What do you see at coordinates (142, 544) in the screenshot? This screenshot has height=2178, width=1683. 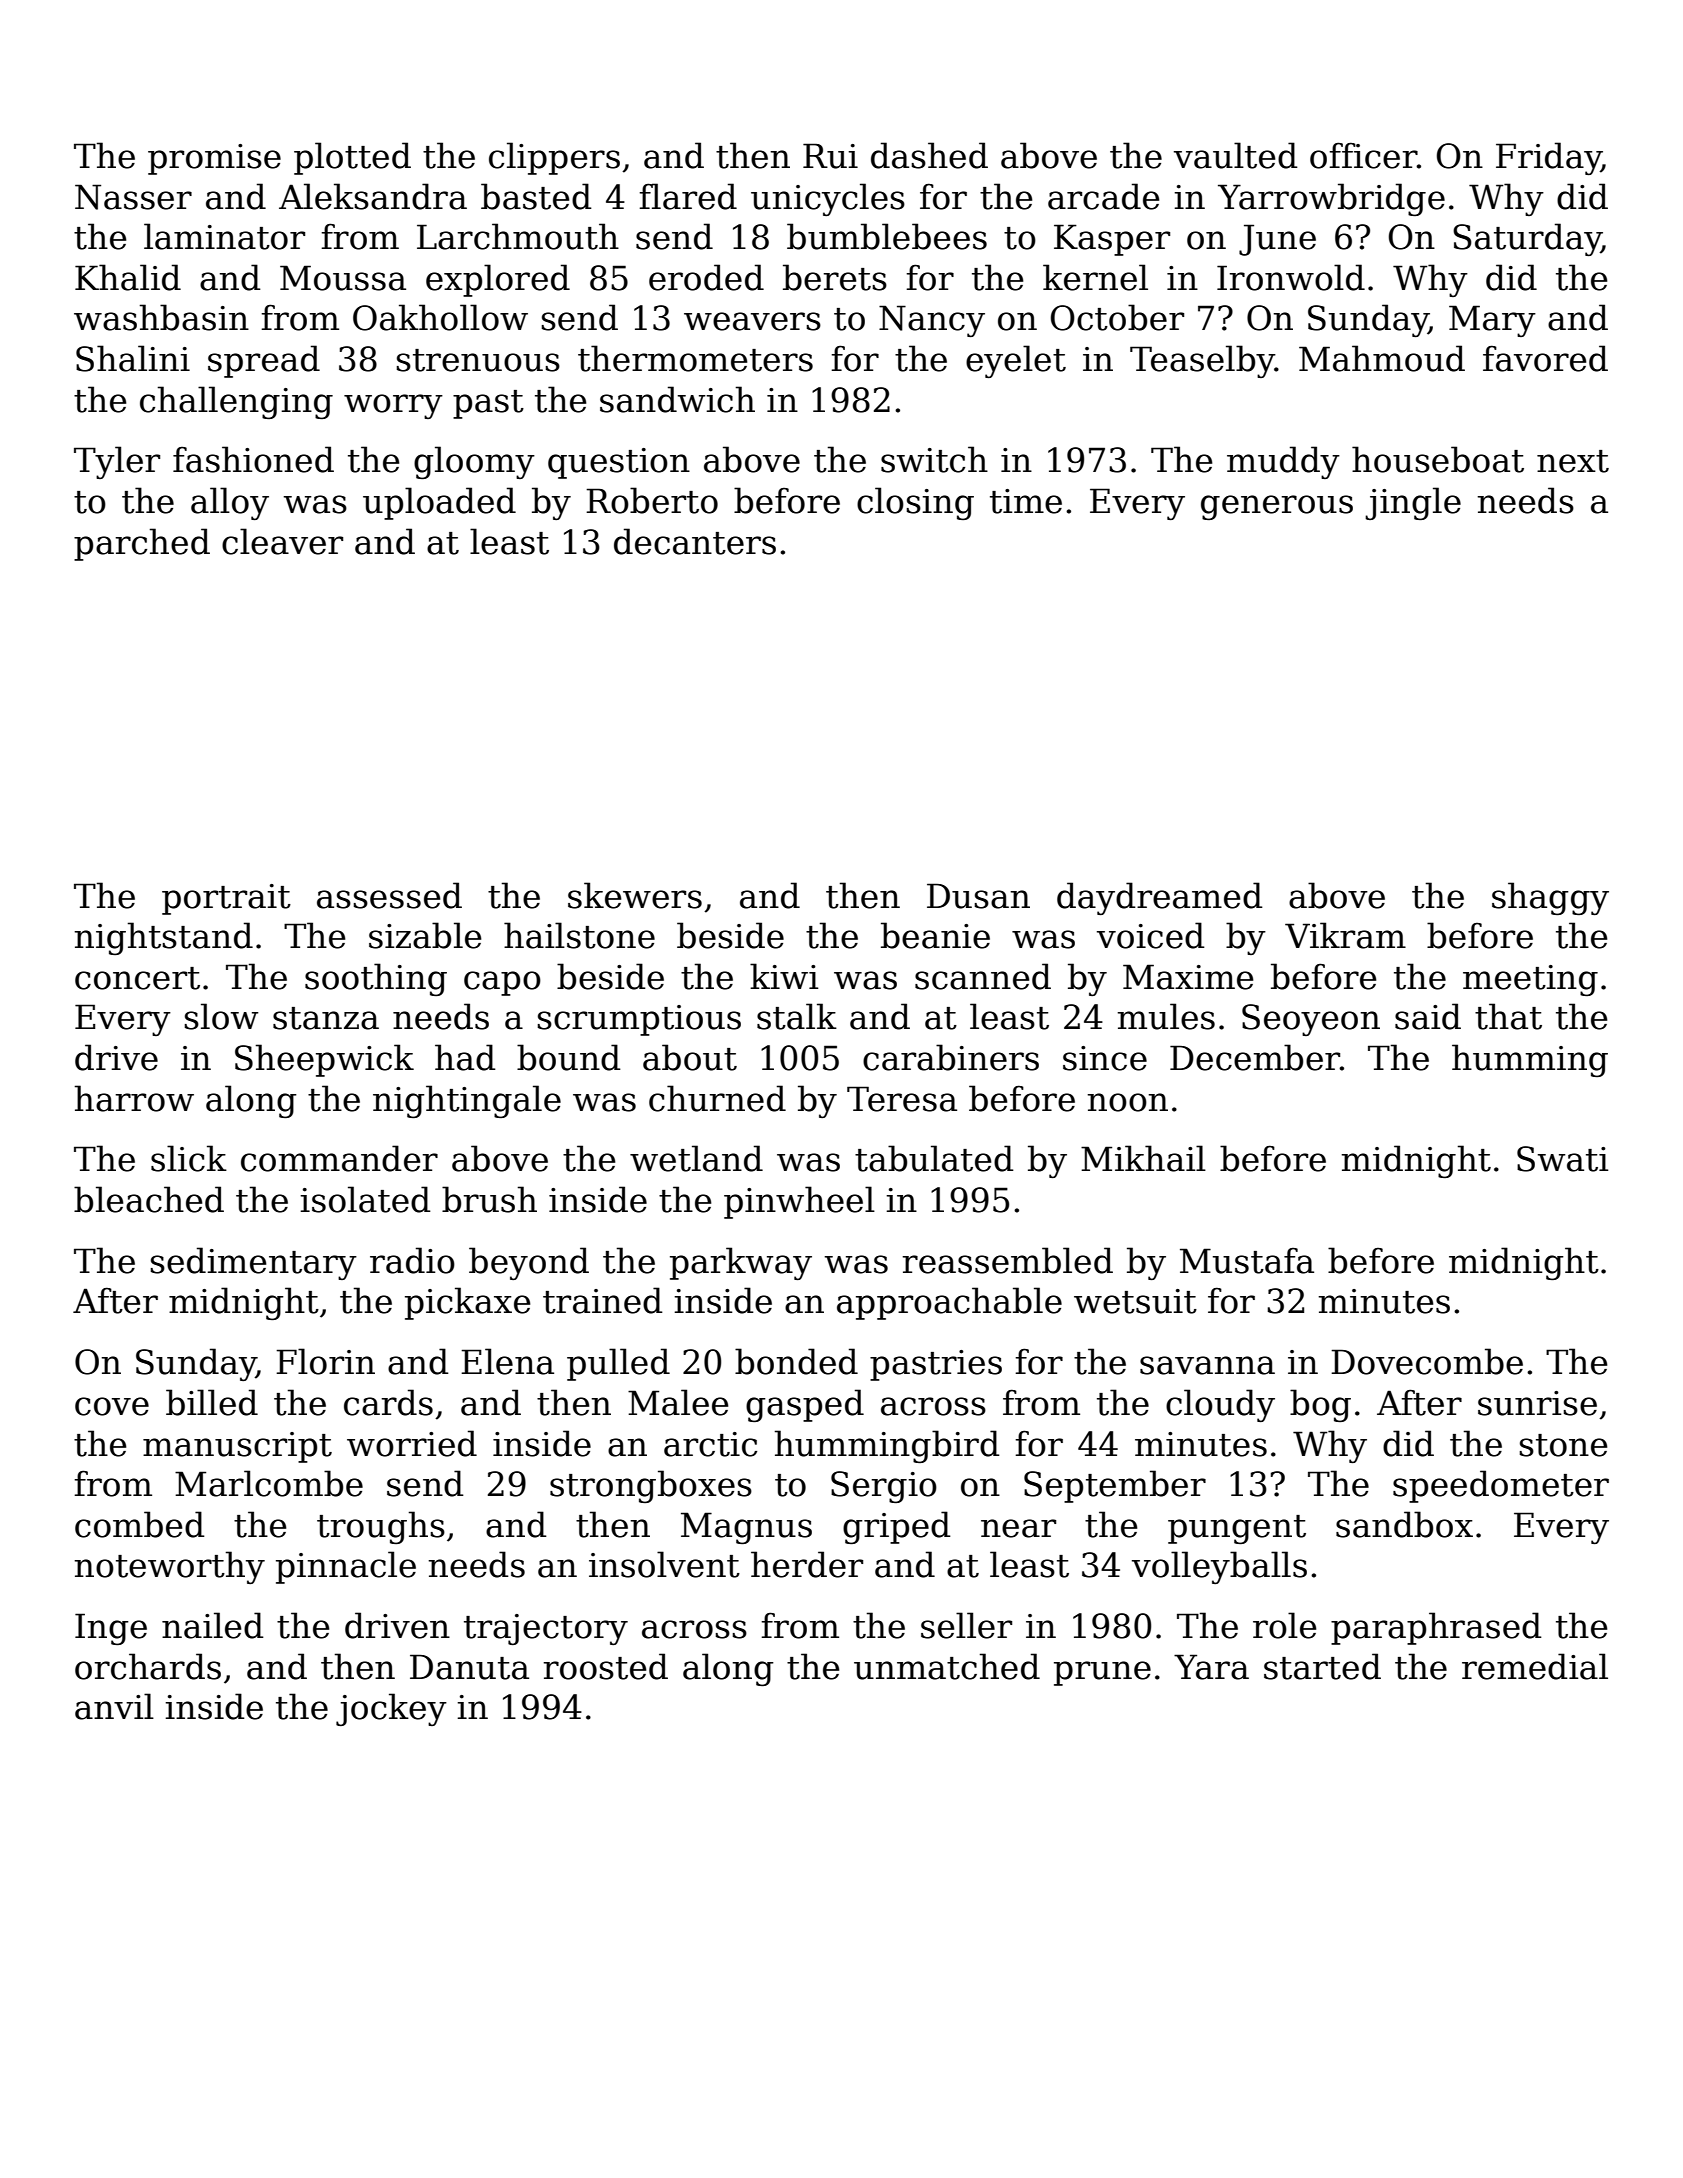 I see `parched` at bounding box center [142, 544].
